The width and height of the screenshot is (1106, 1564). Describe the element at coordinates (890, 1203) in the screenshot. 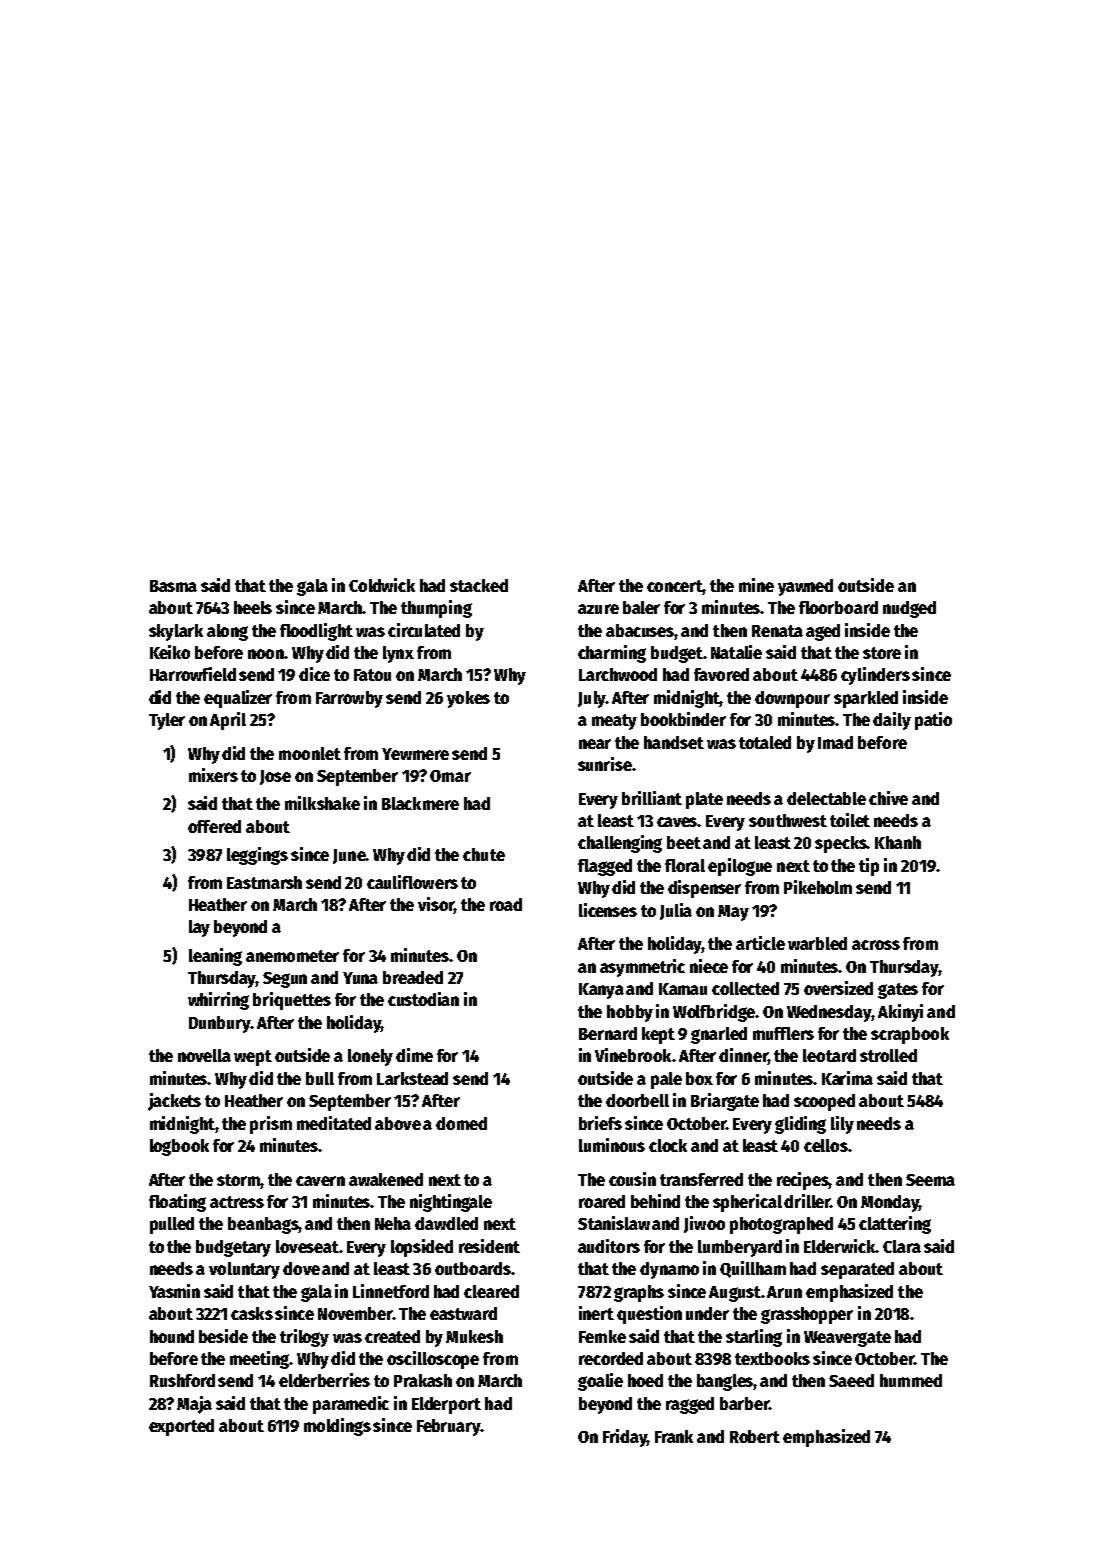

I see `Monday` at that location.
